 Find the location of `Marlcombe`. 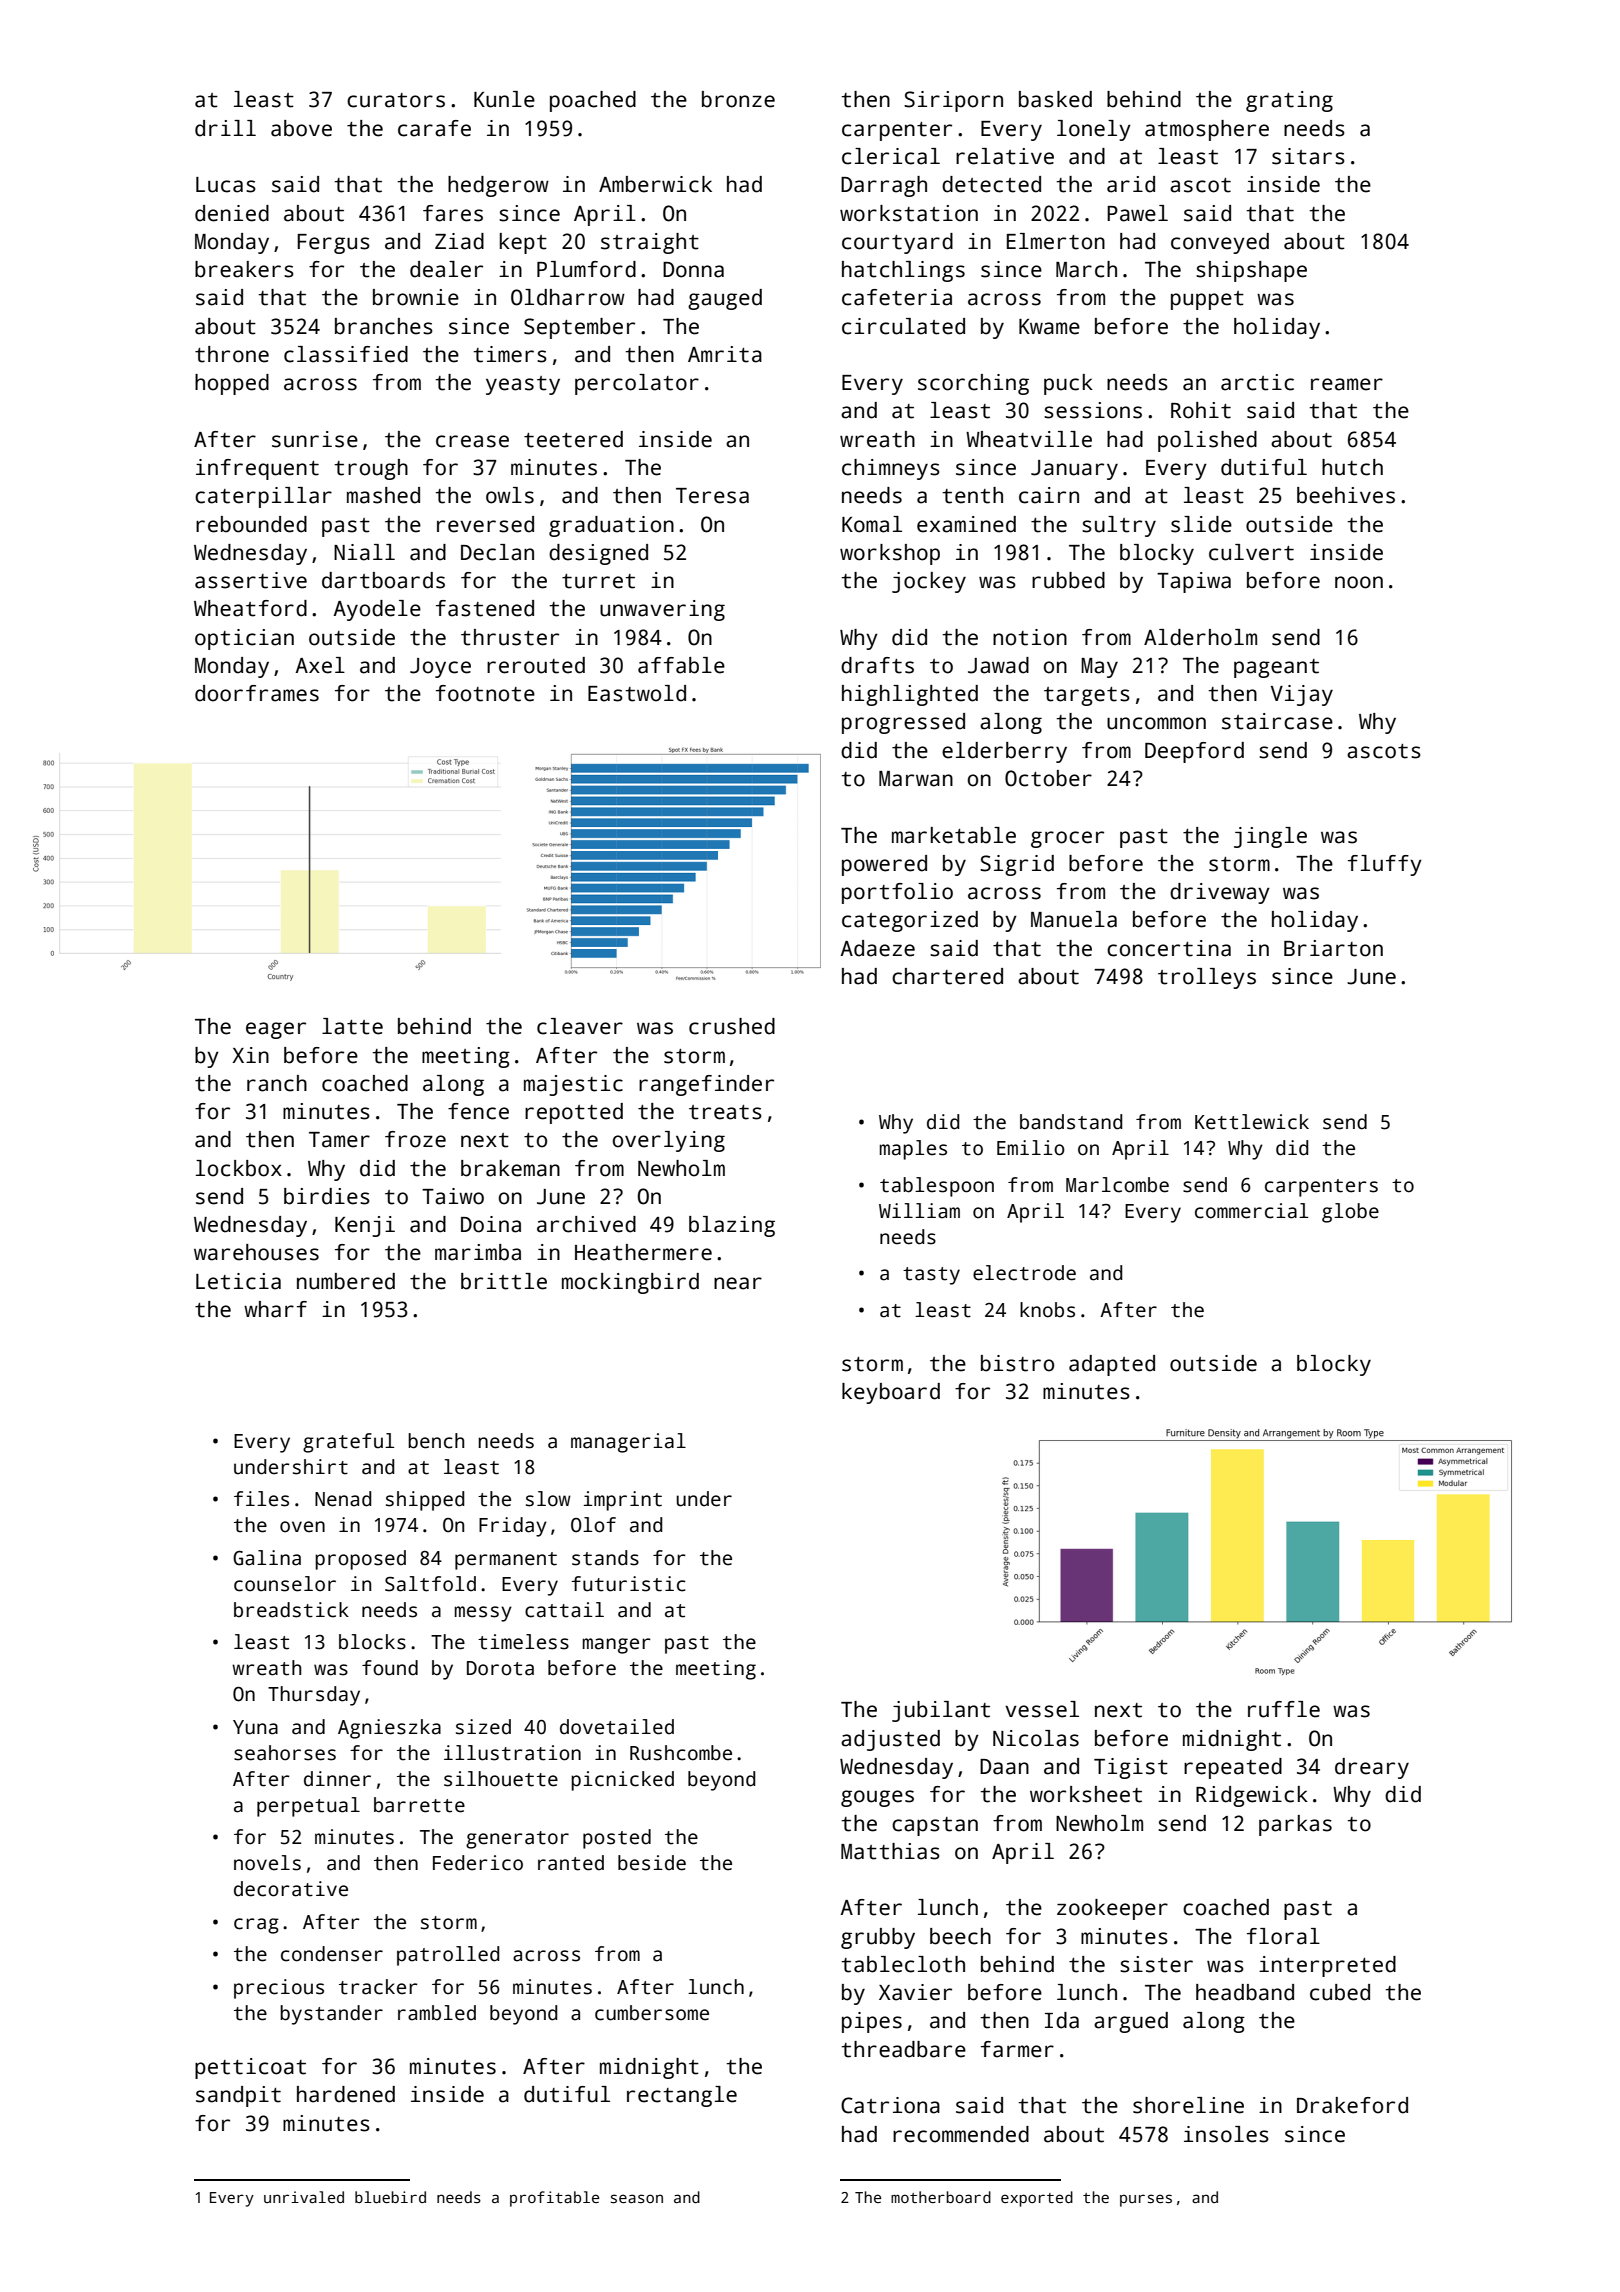

Marlcombe is located at coordinates (1117, 1185).
